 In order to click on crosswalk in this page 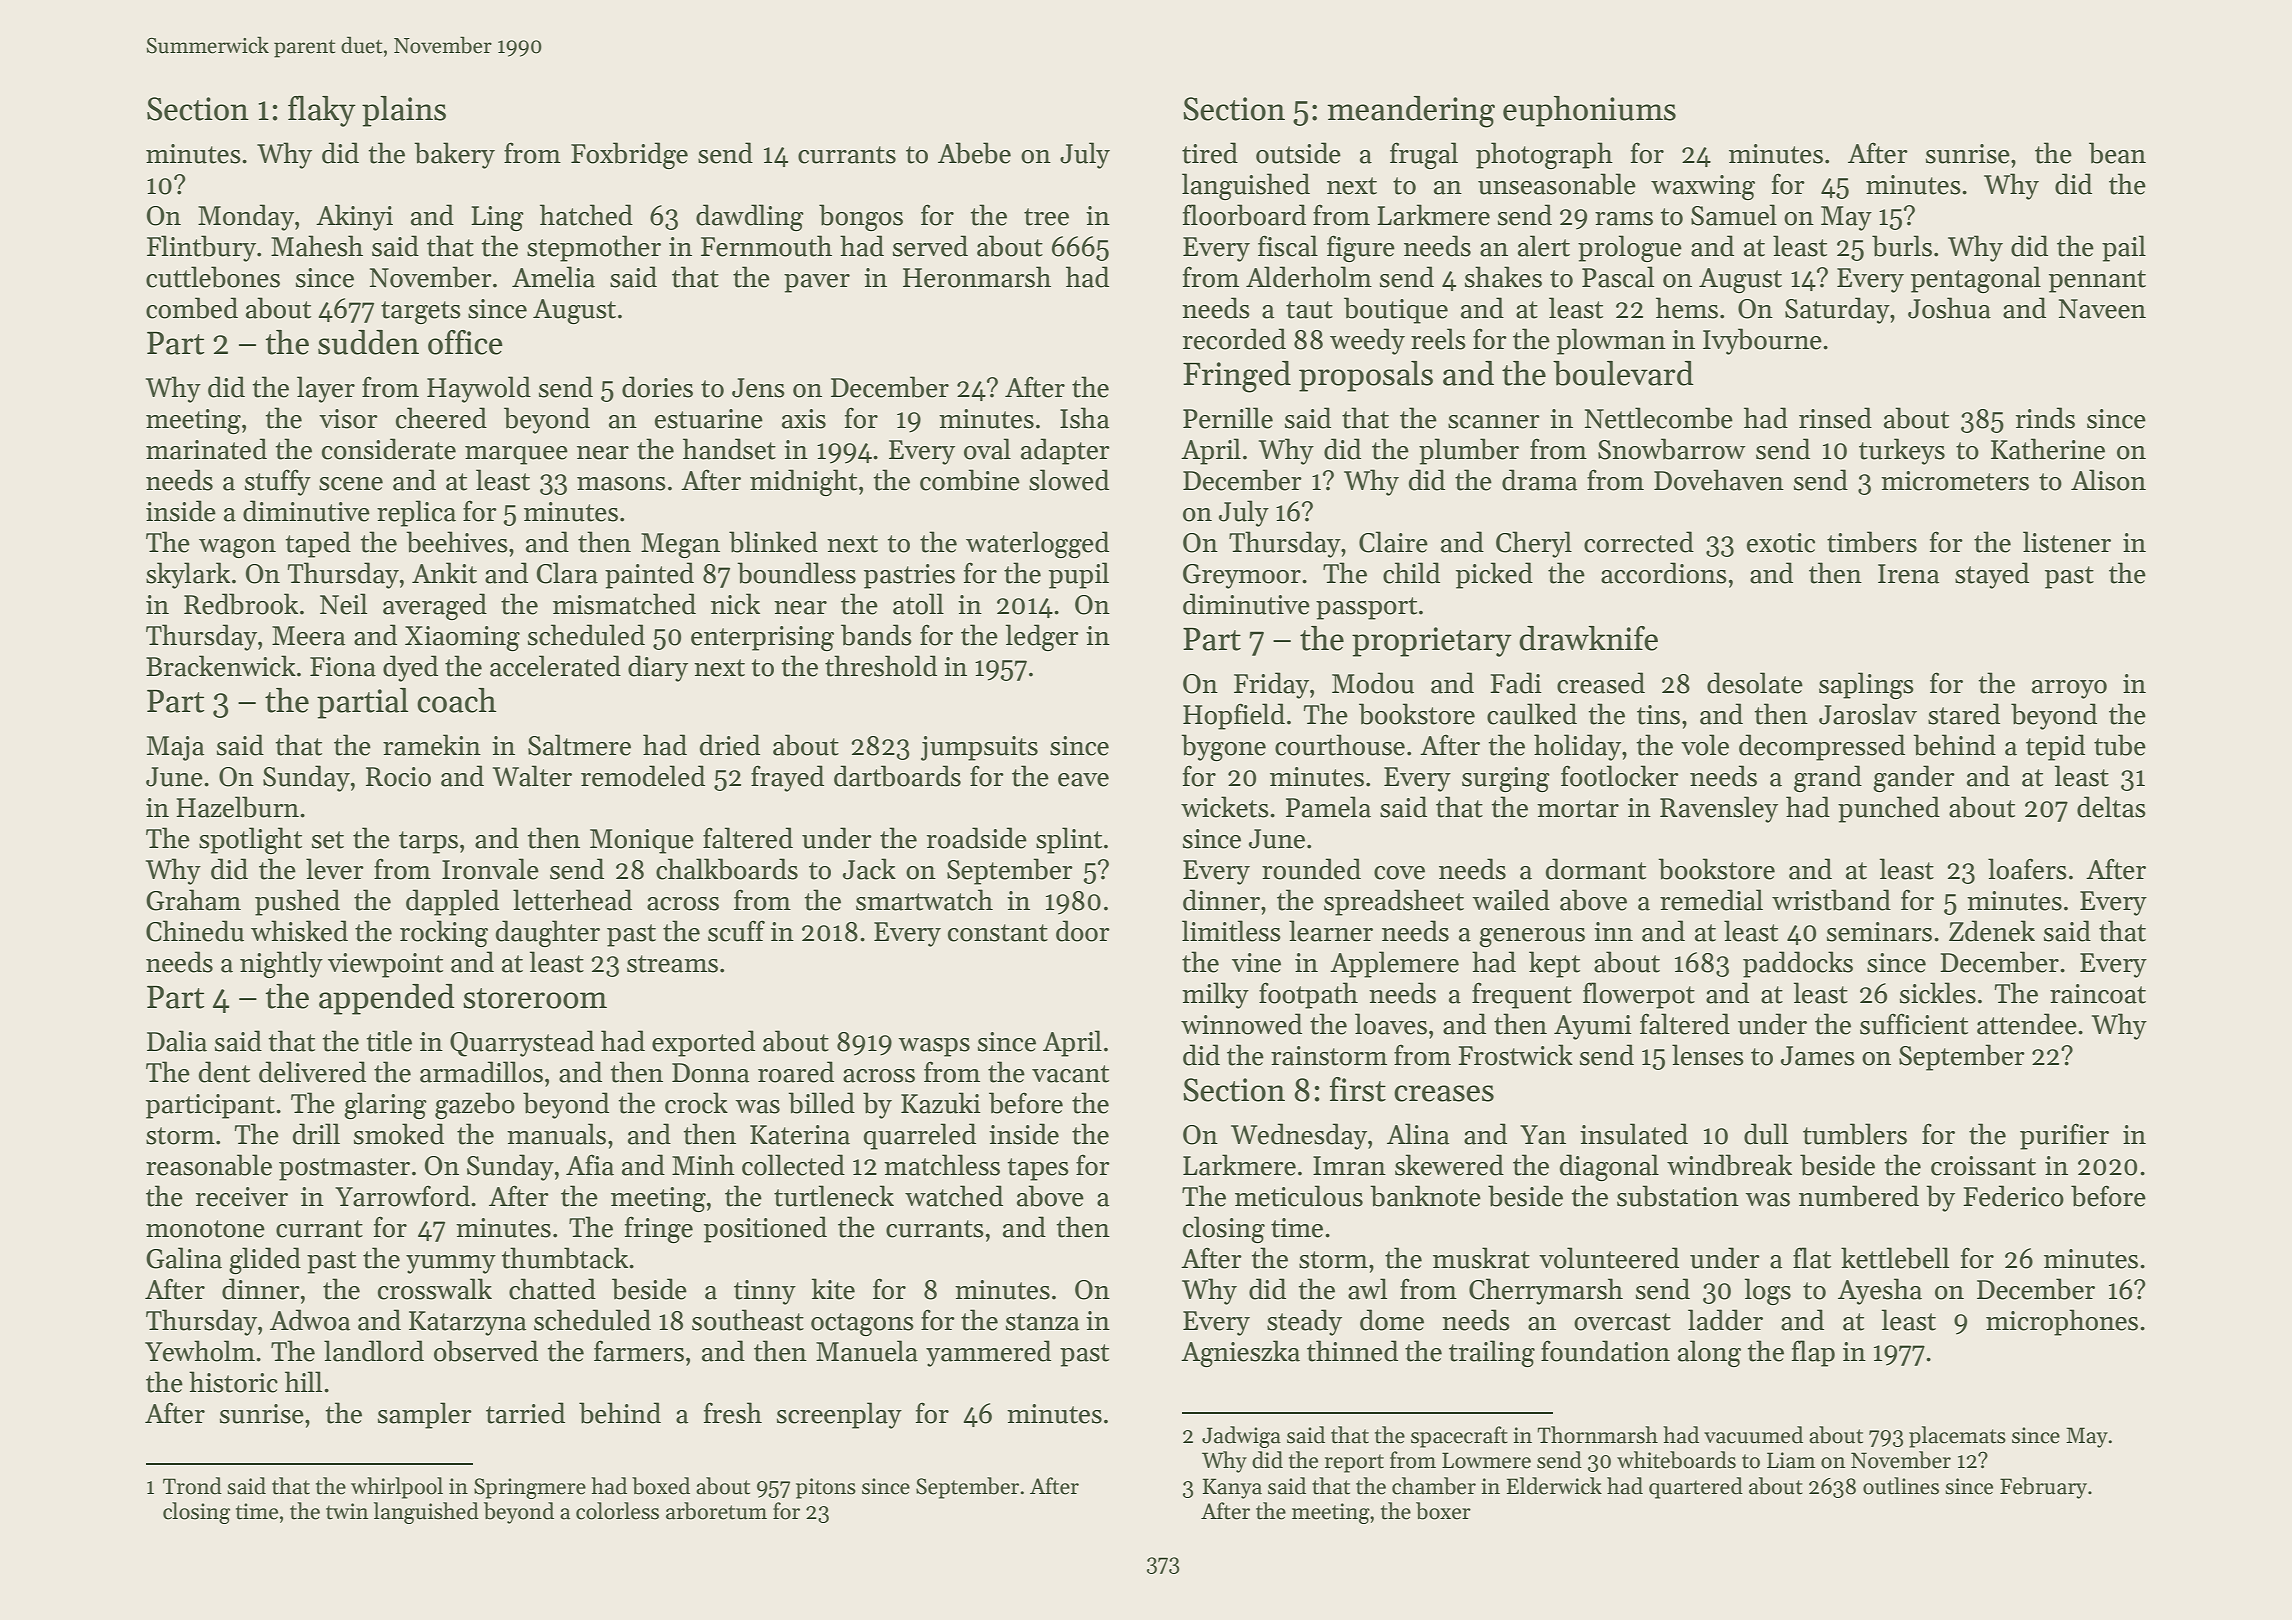, I will do `click(435, 1289)`.
